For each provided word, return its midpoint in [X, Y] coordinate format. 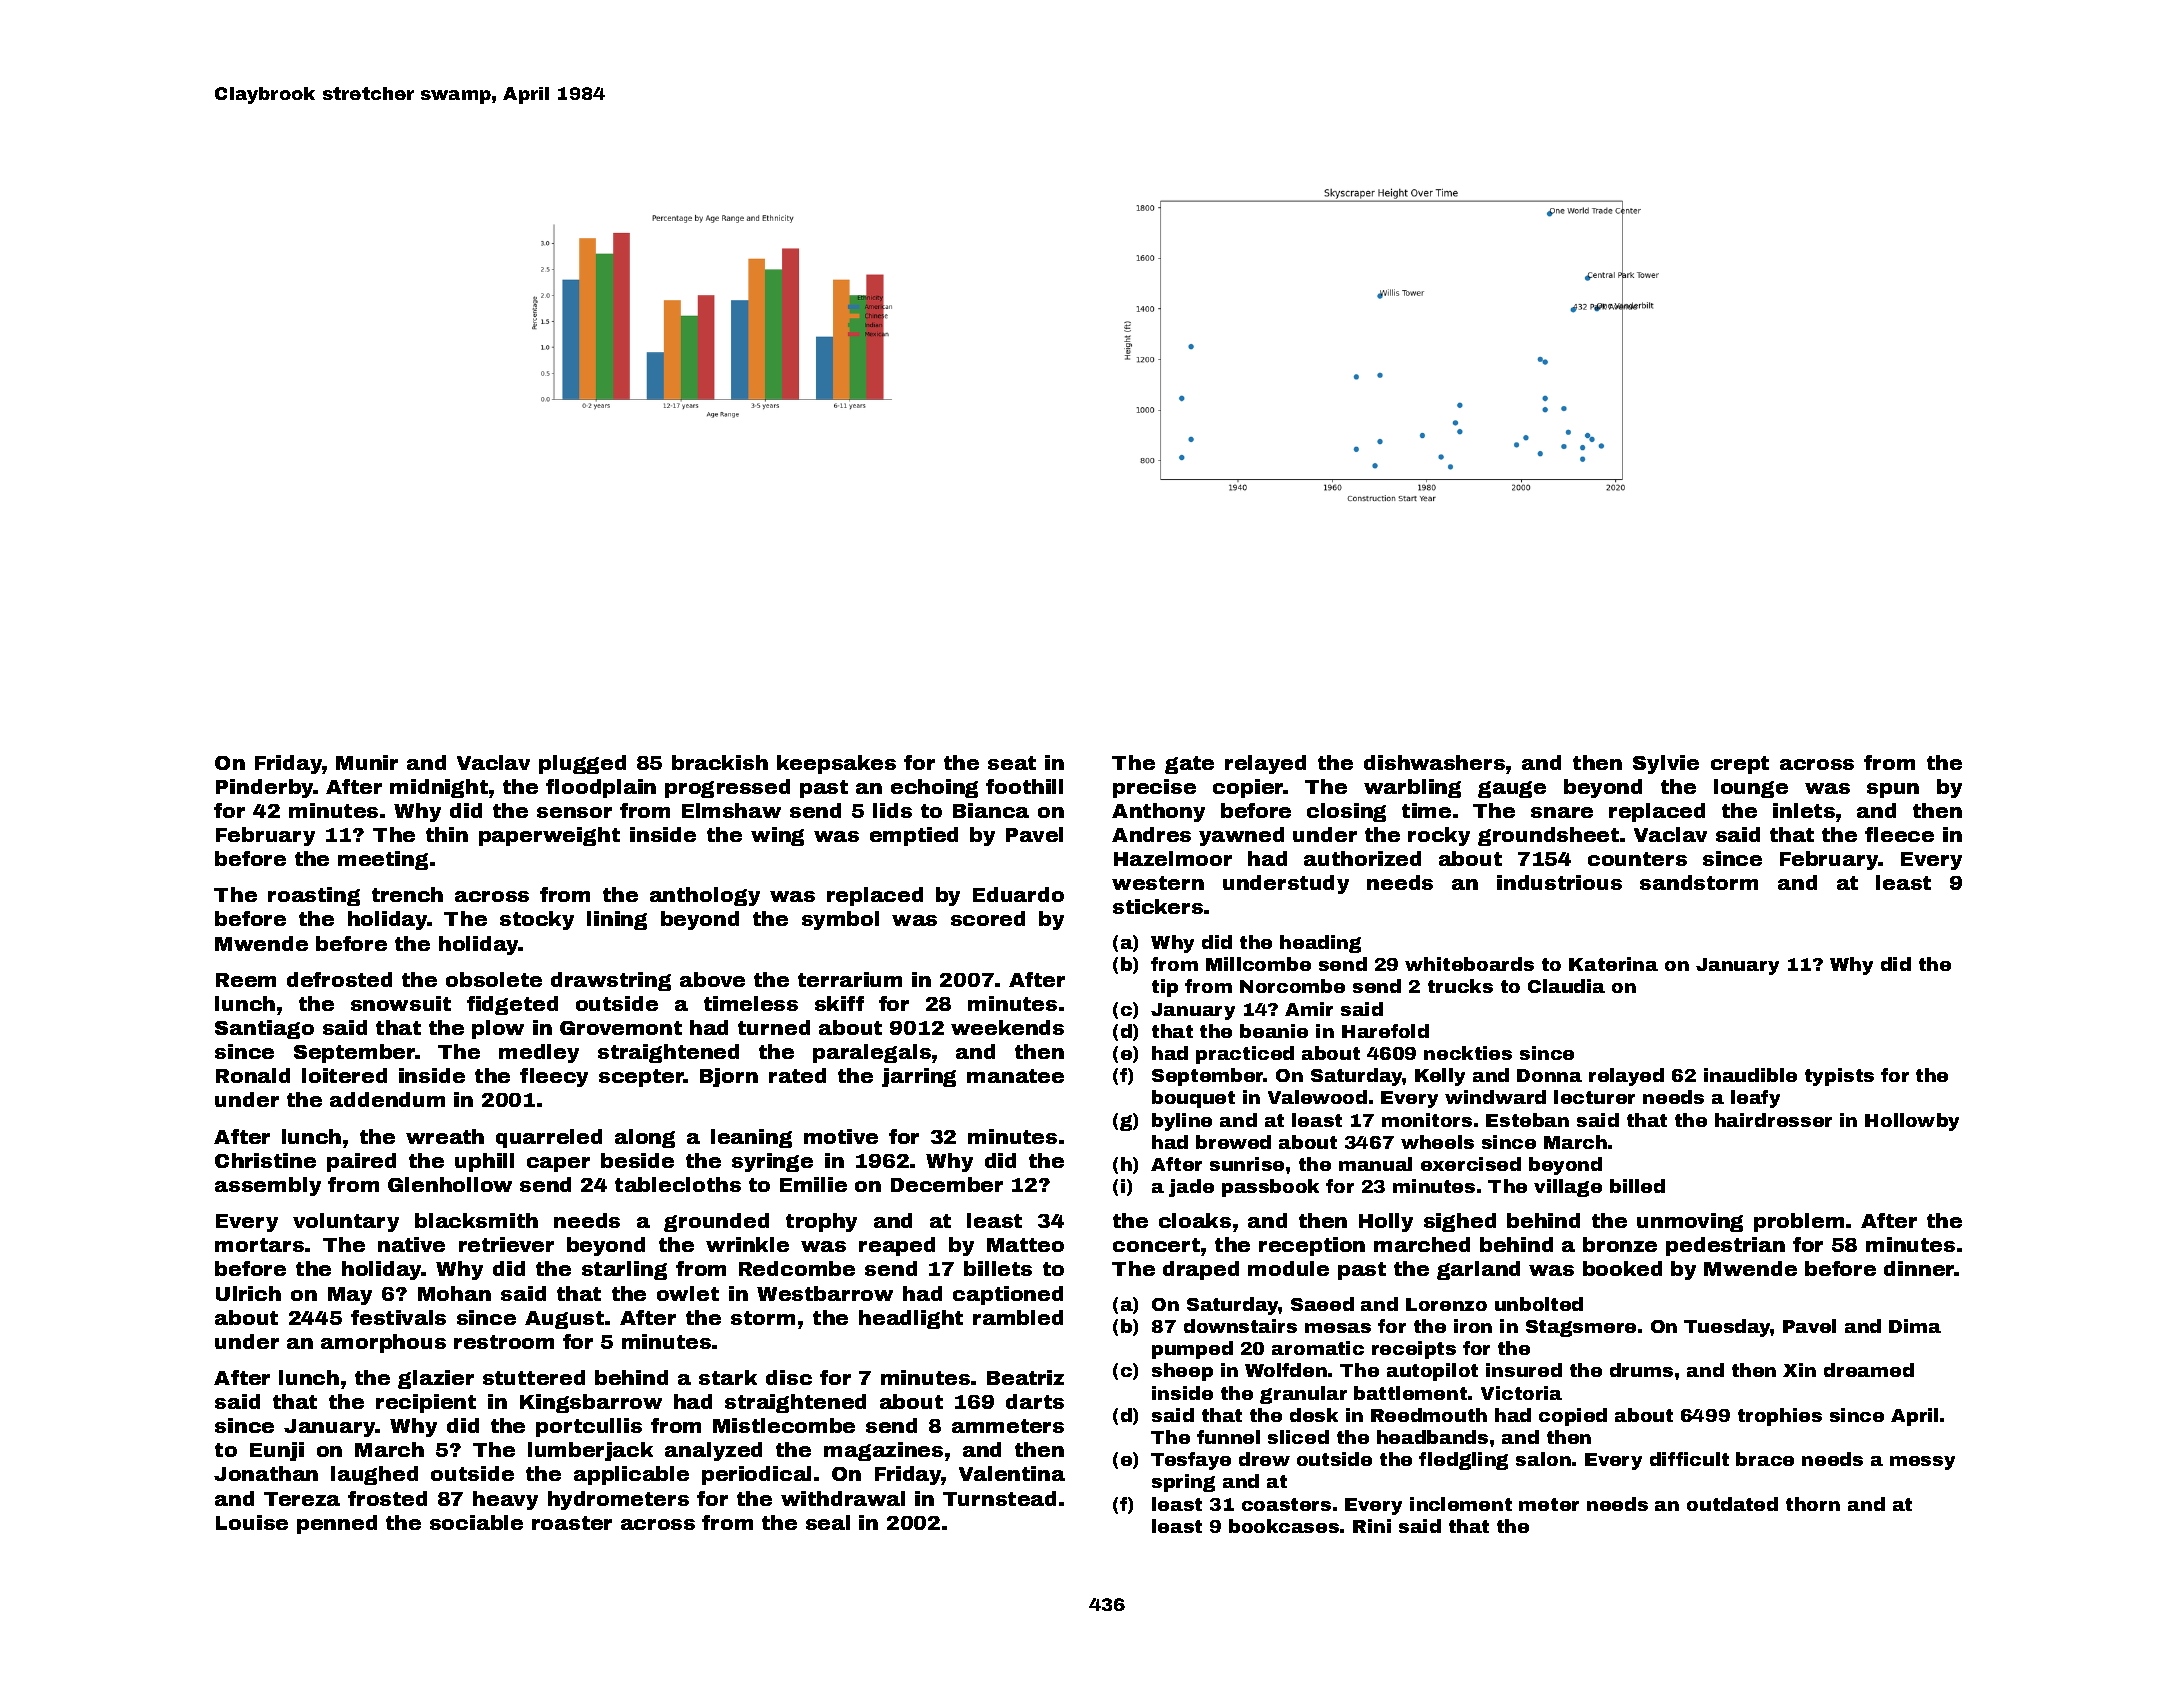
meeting [383, 860]
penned [337, 1524]
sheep [1182, 1372]
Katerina [1613, 964]
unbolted [1539, 1304]
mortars [259, 1245]
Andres [1151, 834]
